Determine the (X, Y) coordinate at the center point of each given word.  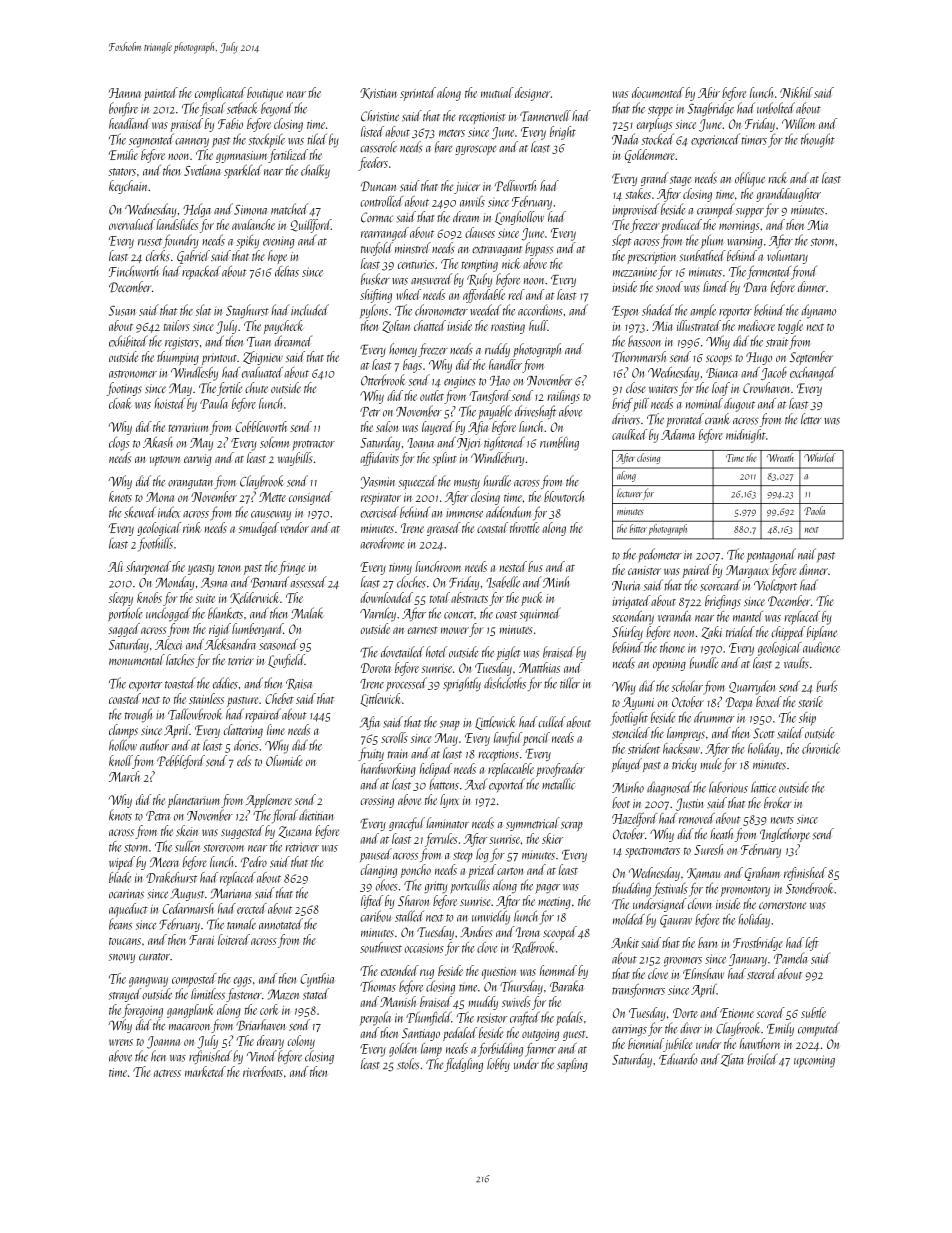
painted (161, 94)
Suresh (708, 849)
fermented (769, 273)
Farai (201, 940)
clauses (480, 232)
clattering (243, 731)
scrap (572, 826)
